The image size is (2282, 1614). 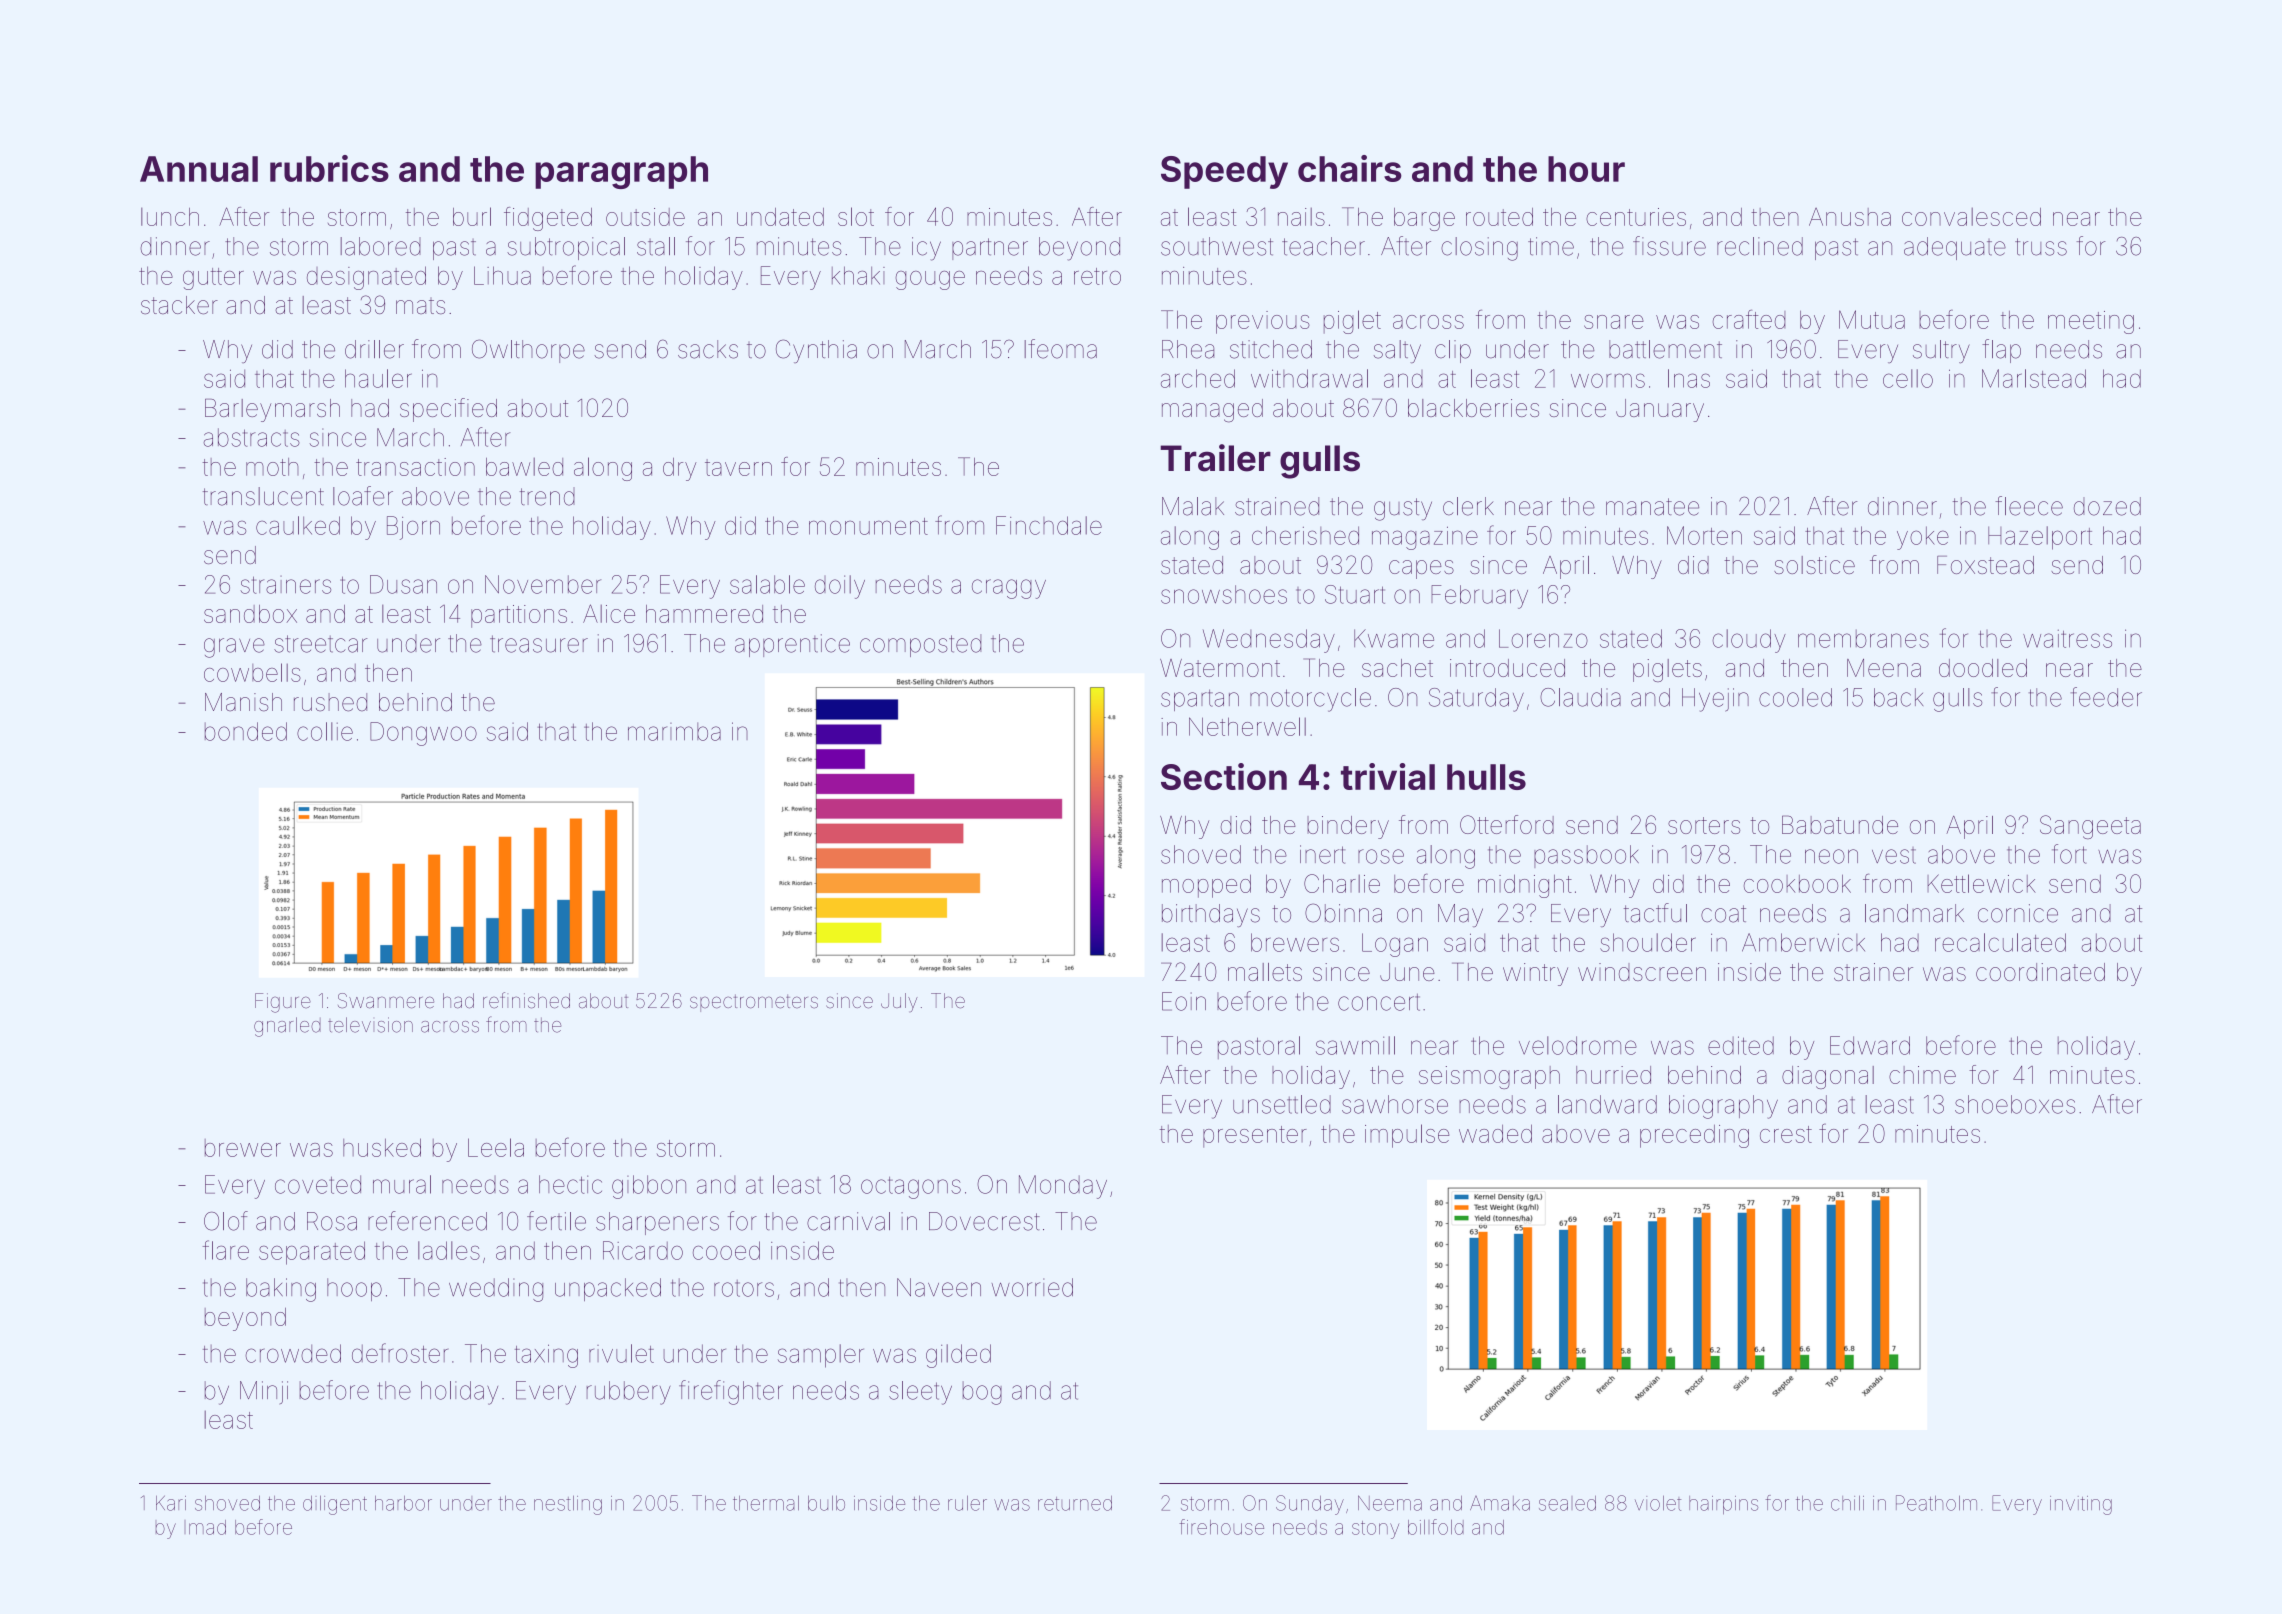 What do you see at coordinates (329, 168) in the screenshot?
I see `rubrics` at bounding box center [329, 168].
